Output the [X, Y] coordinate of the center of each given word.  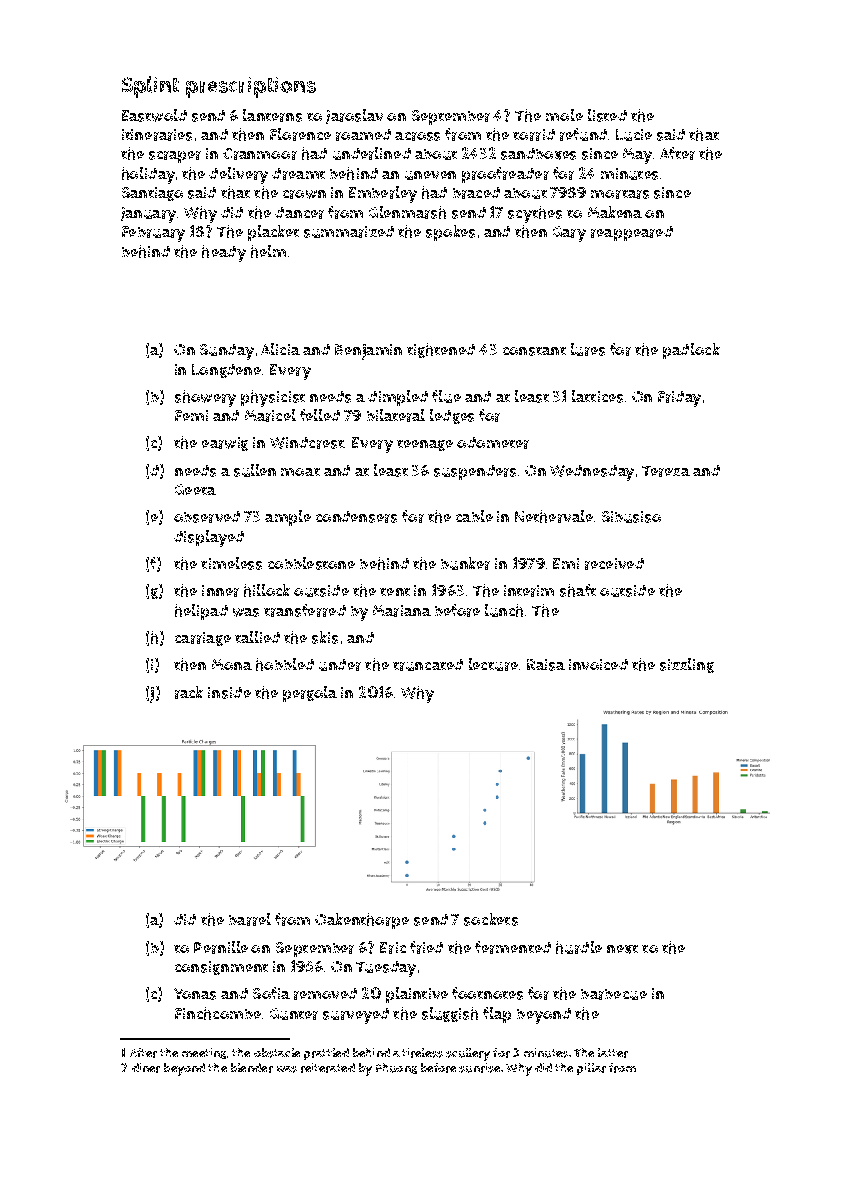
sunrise [479, 1068]
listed [607, 115]
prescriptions [251, 87]
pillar [591, 1069]
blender [252, 1068]
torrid [534, 135]
